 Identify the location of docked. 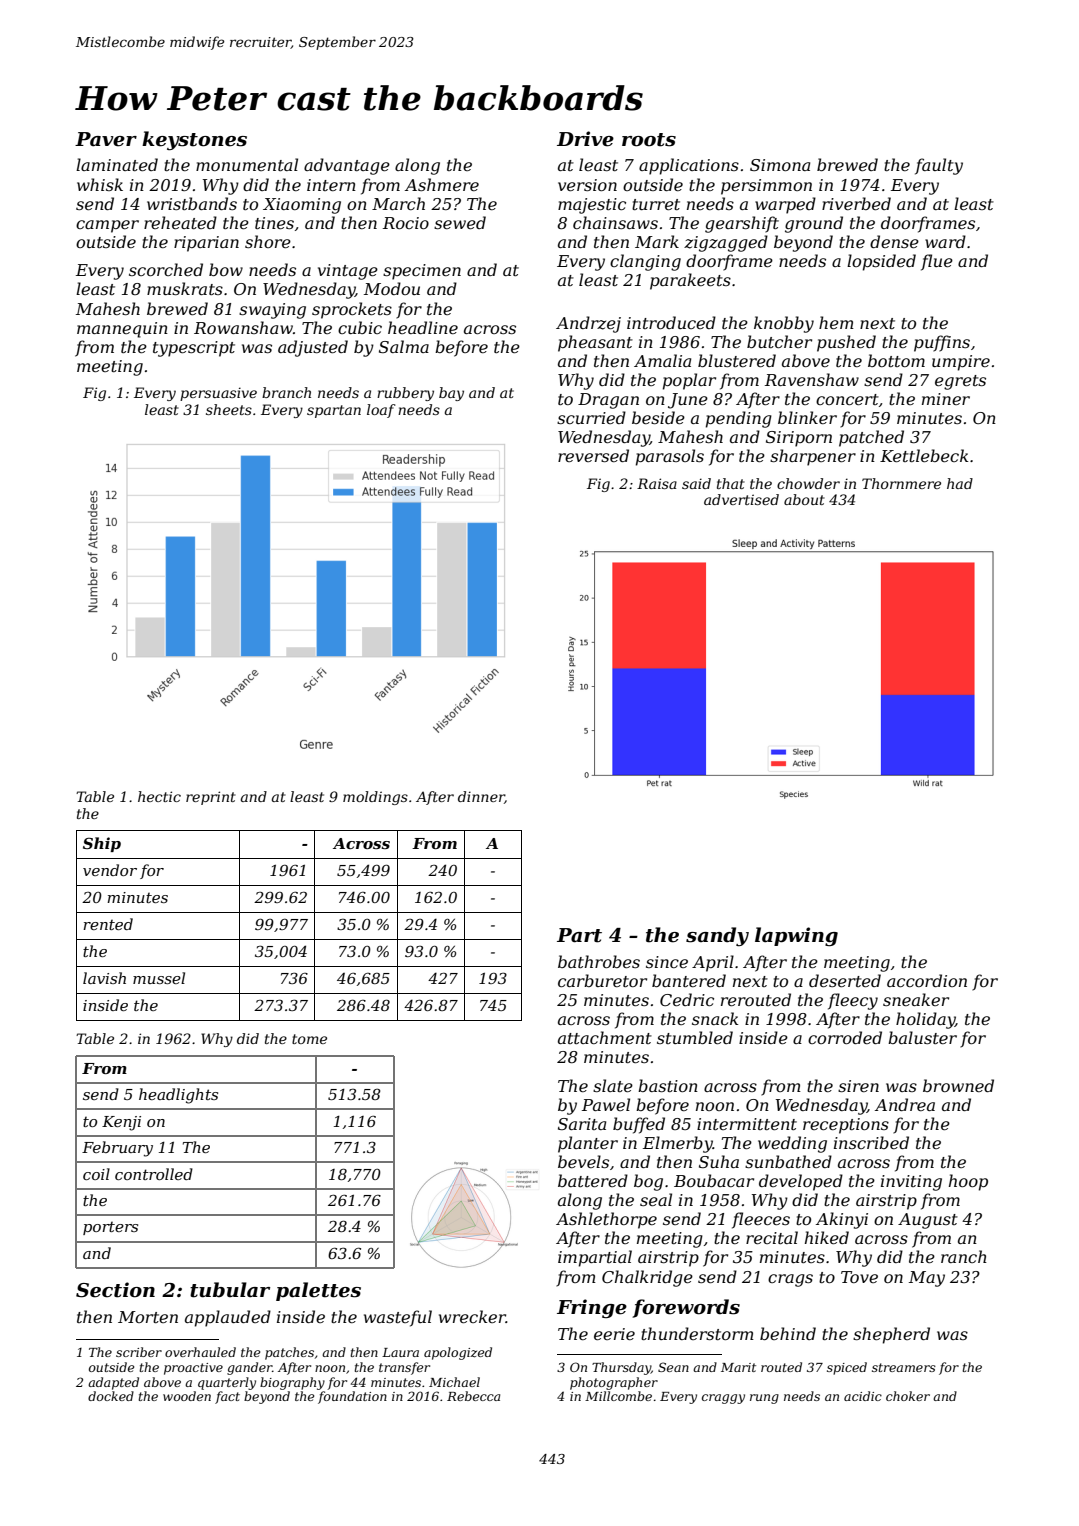
(111, 1396).
